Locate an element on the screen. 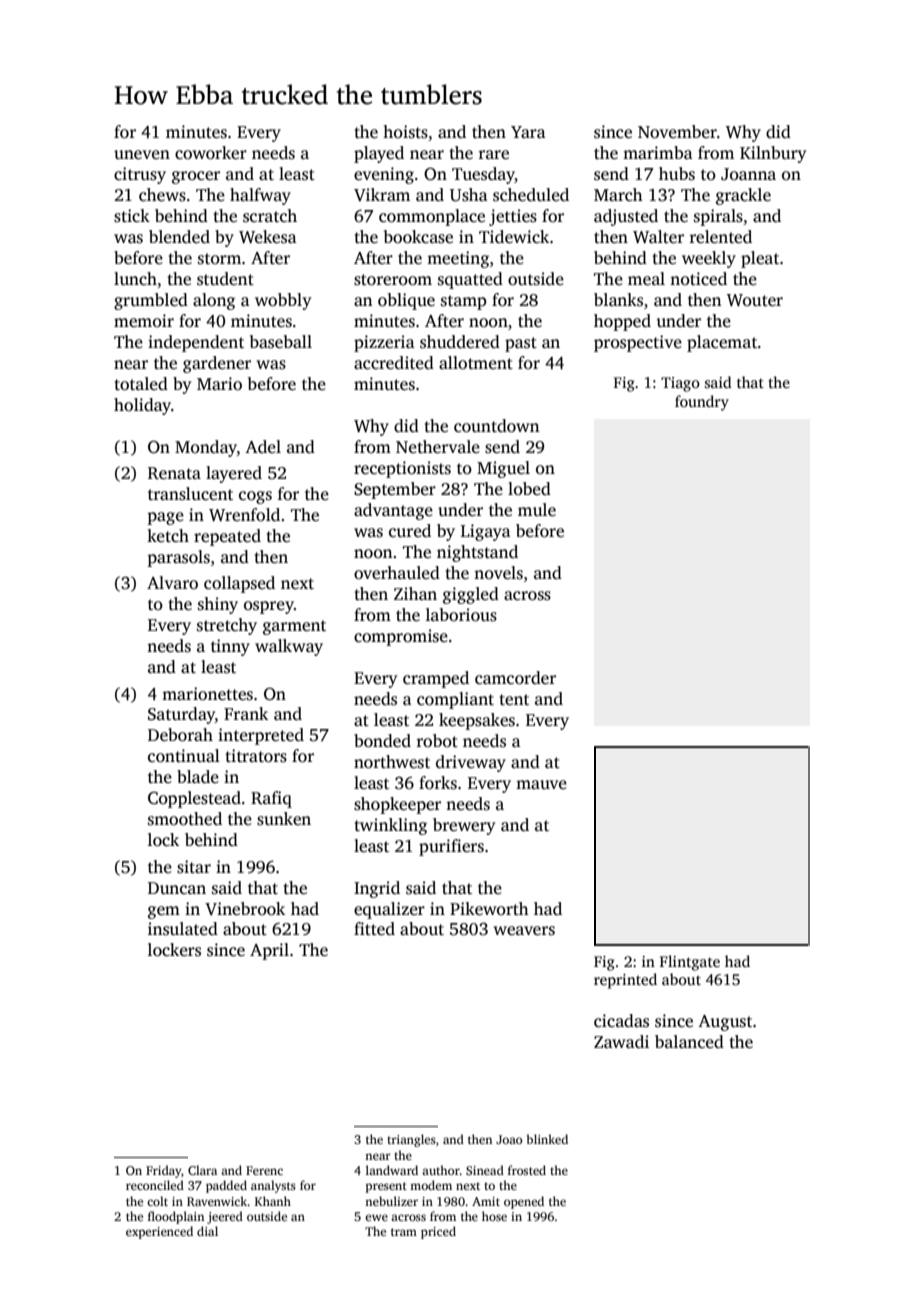  frosted is located at coordinates (527, 1170).
